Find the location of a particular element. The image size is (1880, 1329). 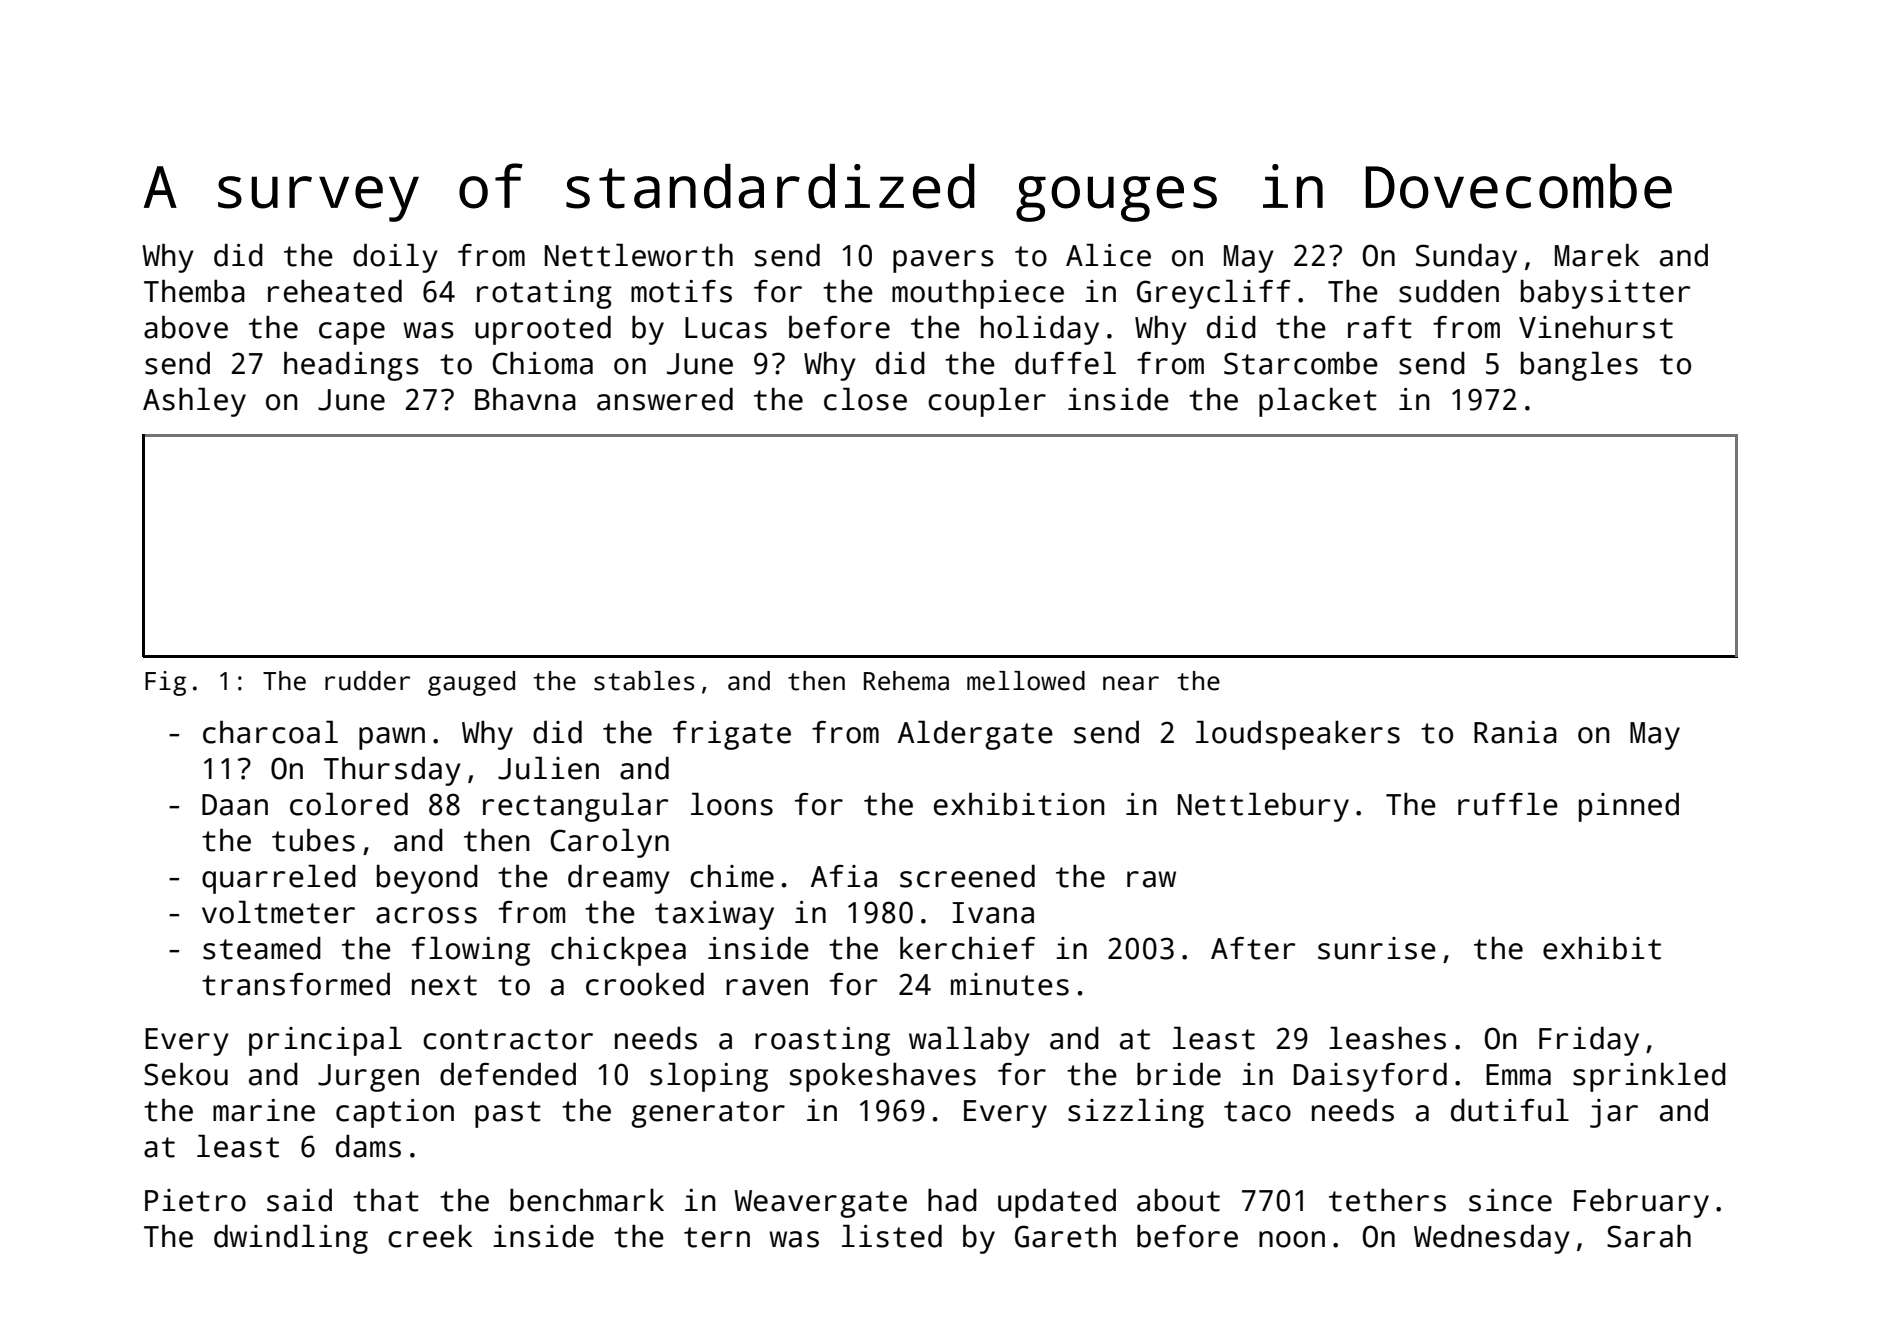

After is located at coordinates (1253, 948).
